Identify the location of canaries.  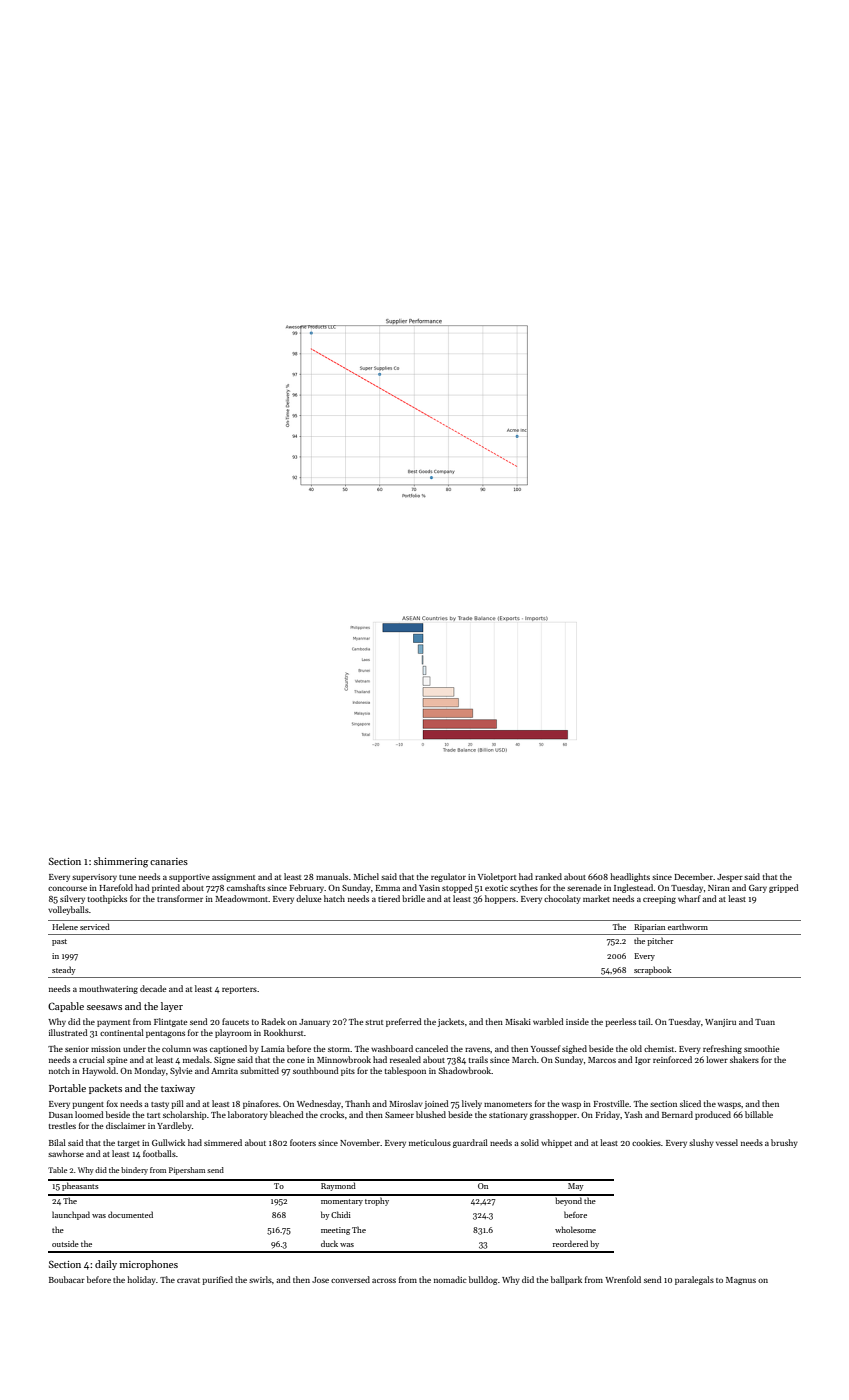
(169, 861).
